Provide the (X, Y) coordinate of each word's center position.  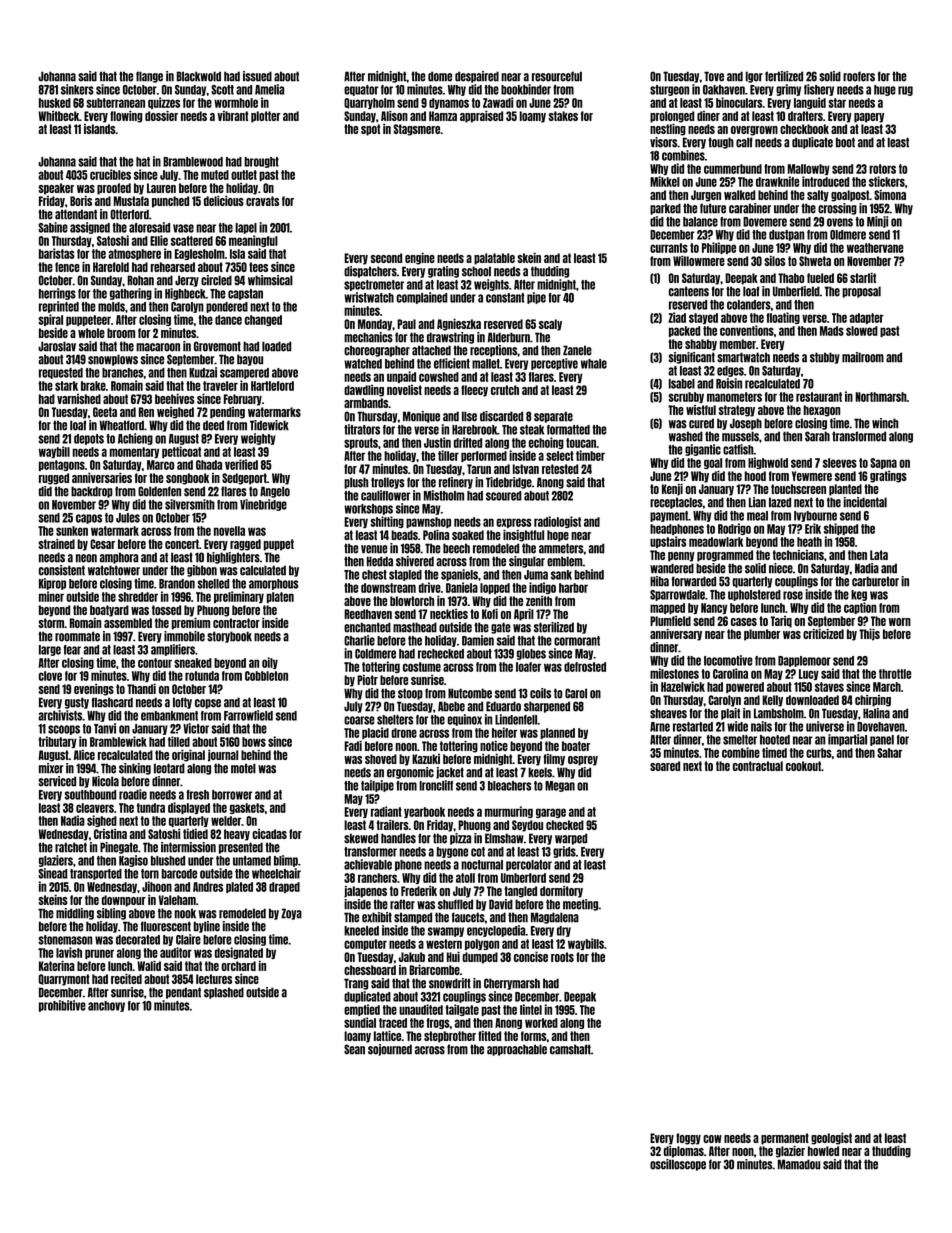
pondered (227, 307)
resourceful (557, 76)
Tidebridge (509, 483)
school (476, 271)
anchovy (106, 1006)
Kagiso (133, 861)
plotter (266, 117)
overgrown (754, 131)
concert (182, 544)
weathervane (875, 248)
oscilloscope (678, 1165)
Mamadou (799, 1164)
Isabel (682, 384)
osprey (583, 761)
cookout (803, 766)
